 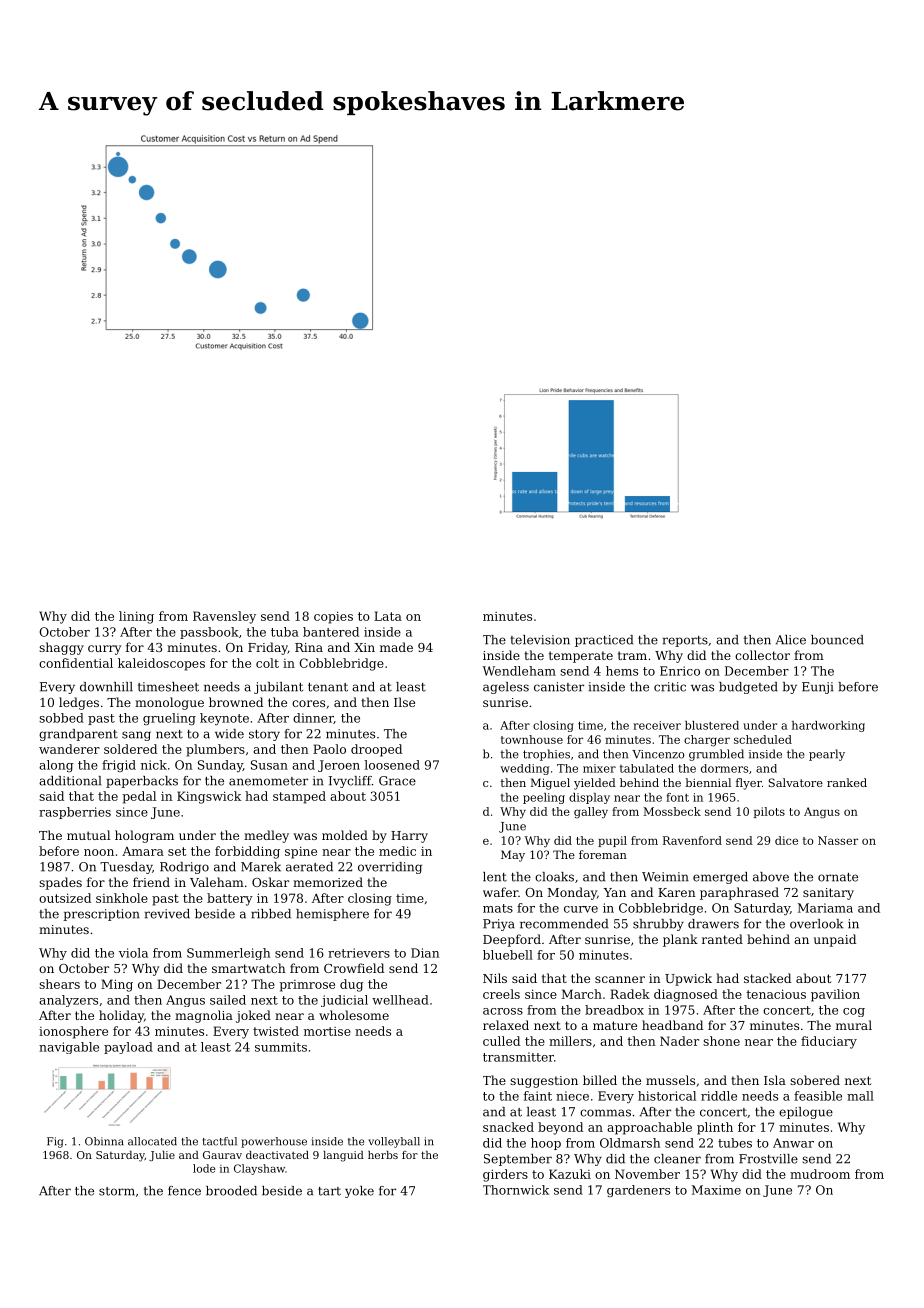 I want to click on viola, so click(x=133, y=953).
